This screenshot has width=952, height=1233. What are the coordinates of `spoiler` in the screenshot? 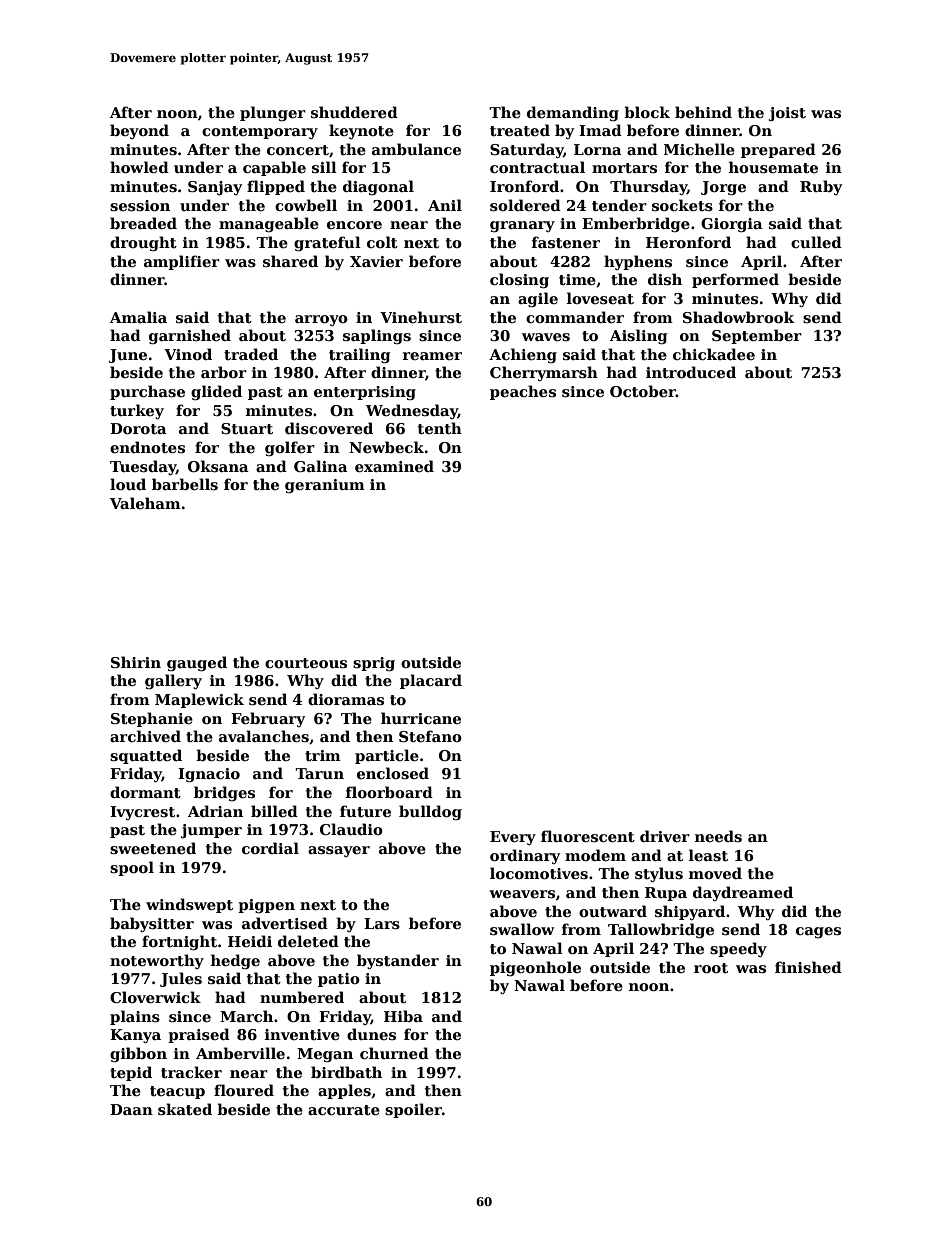 It's located at (413, 1110).
